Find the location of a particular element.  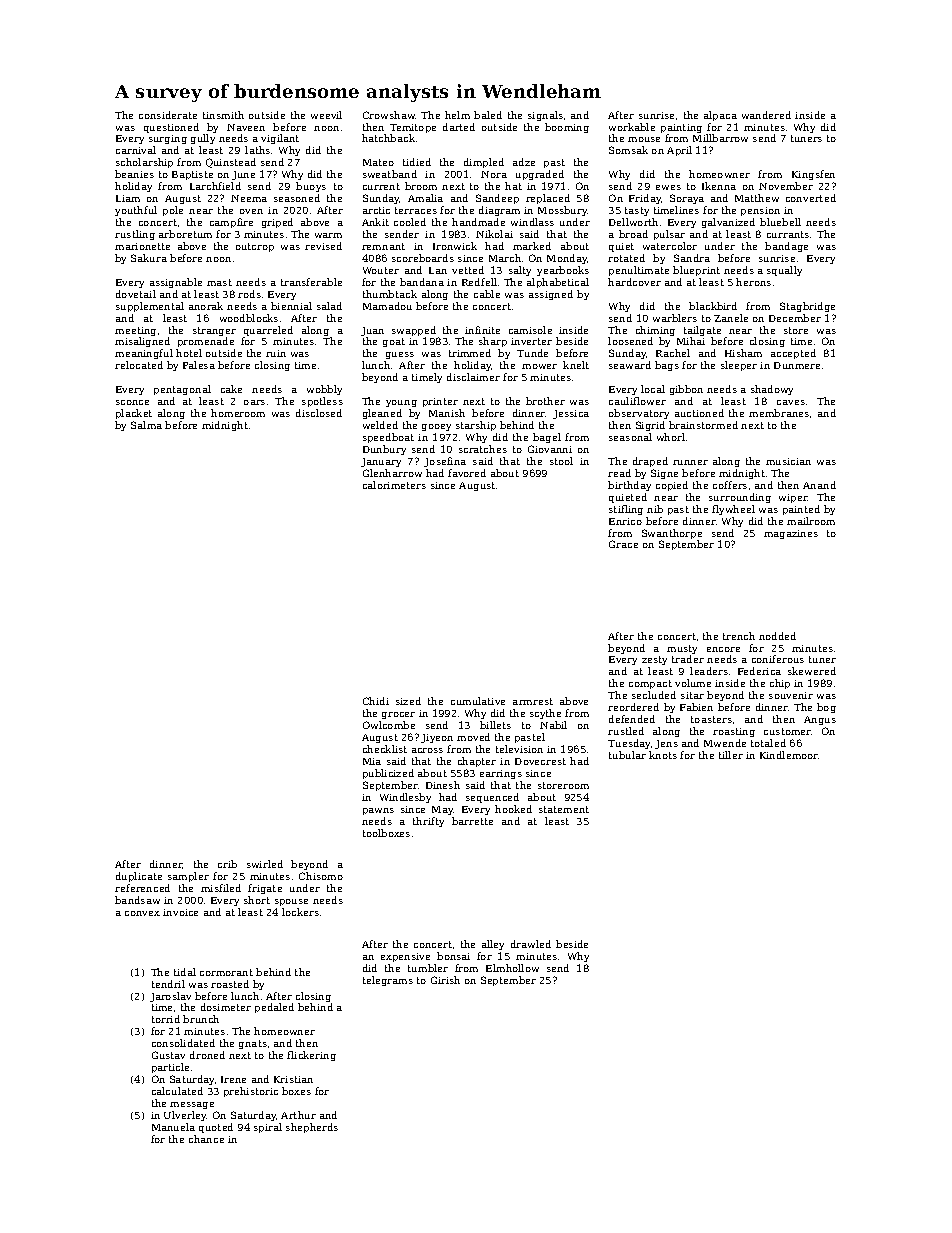

favored is located at coordinates (467, 473).
